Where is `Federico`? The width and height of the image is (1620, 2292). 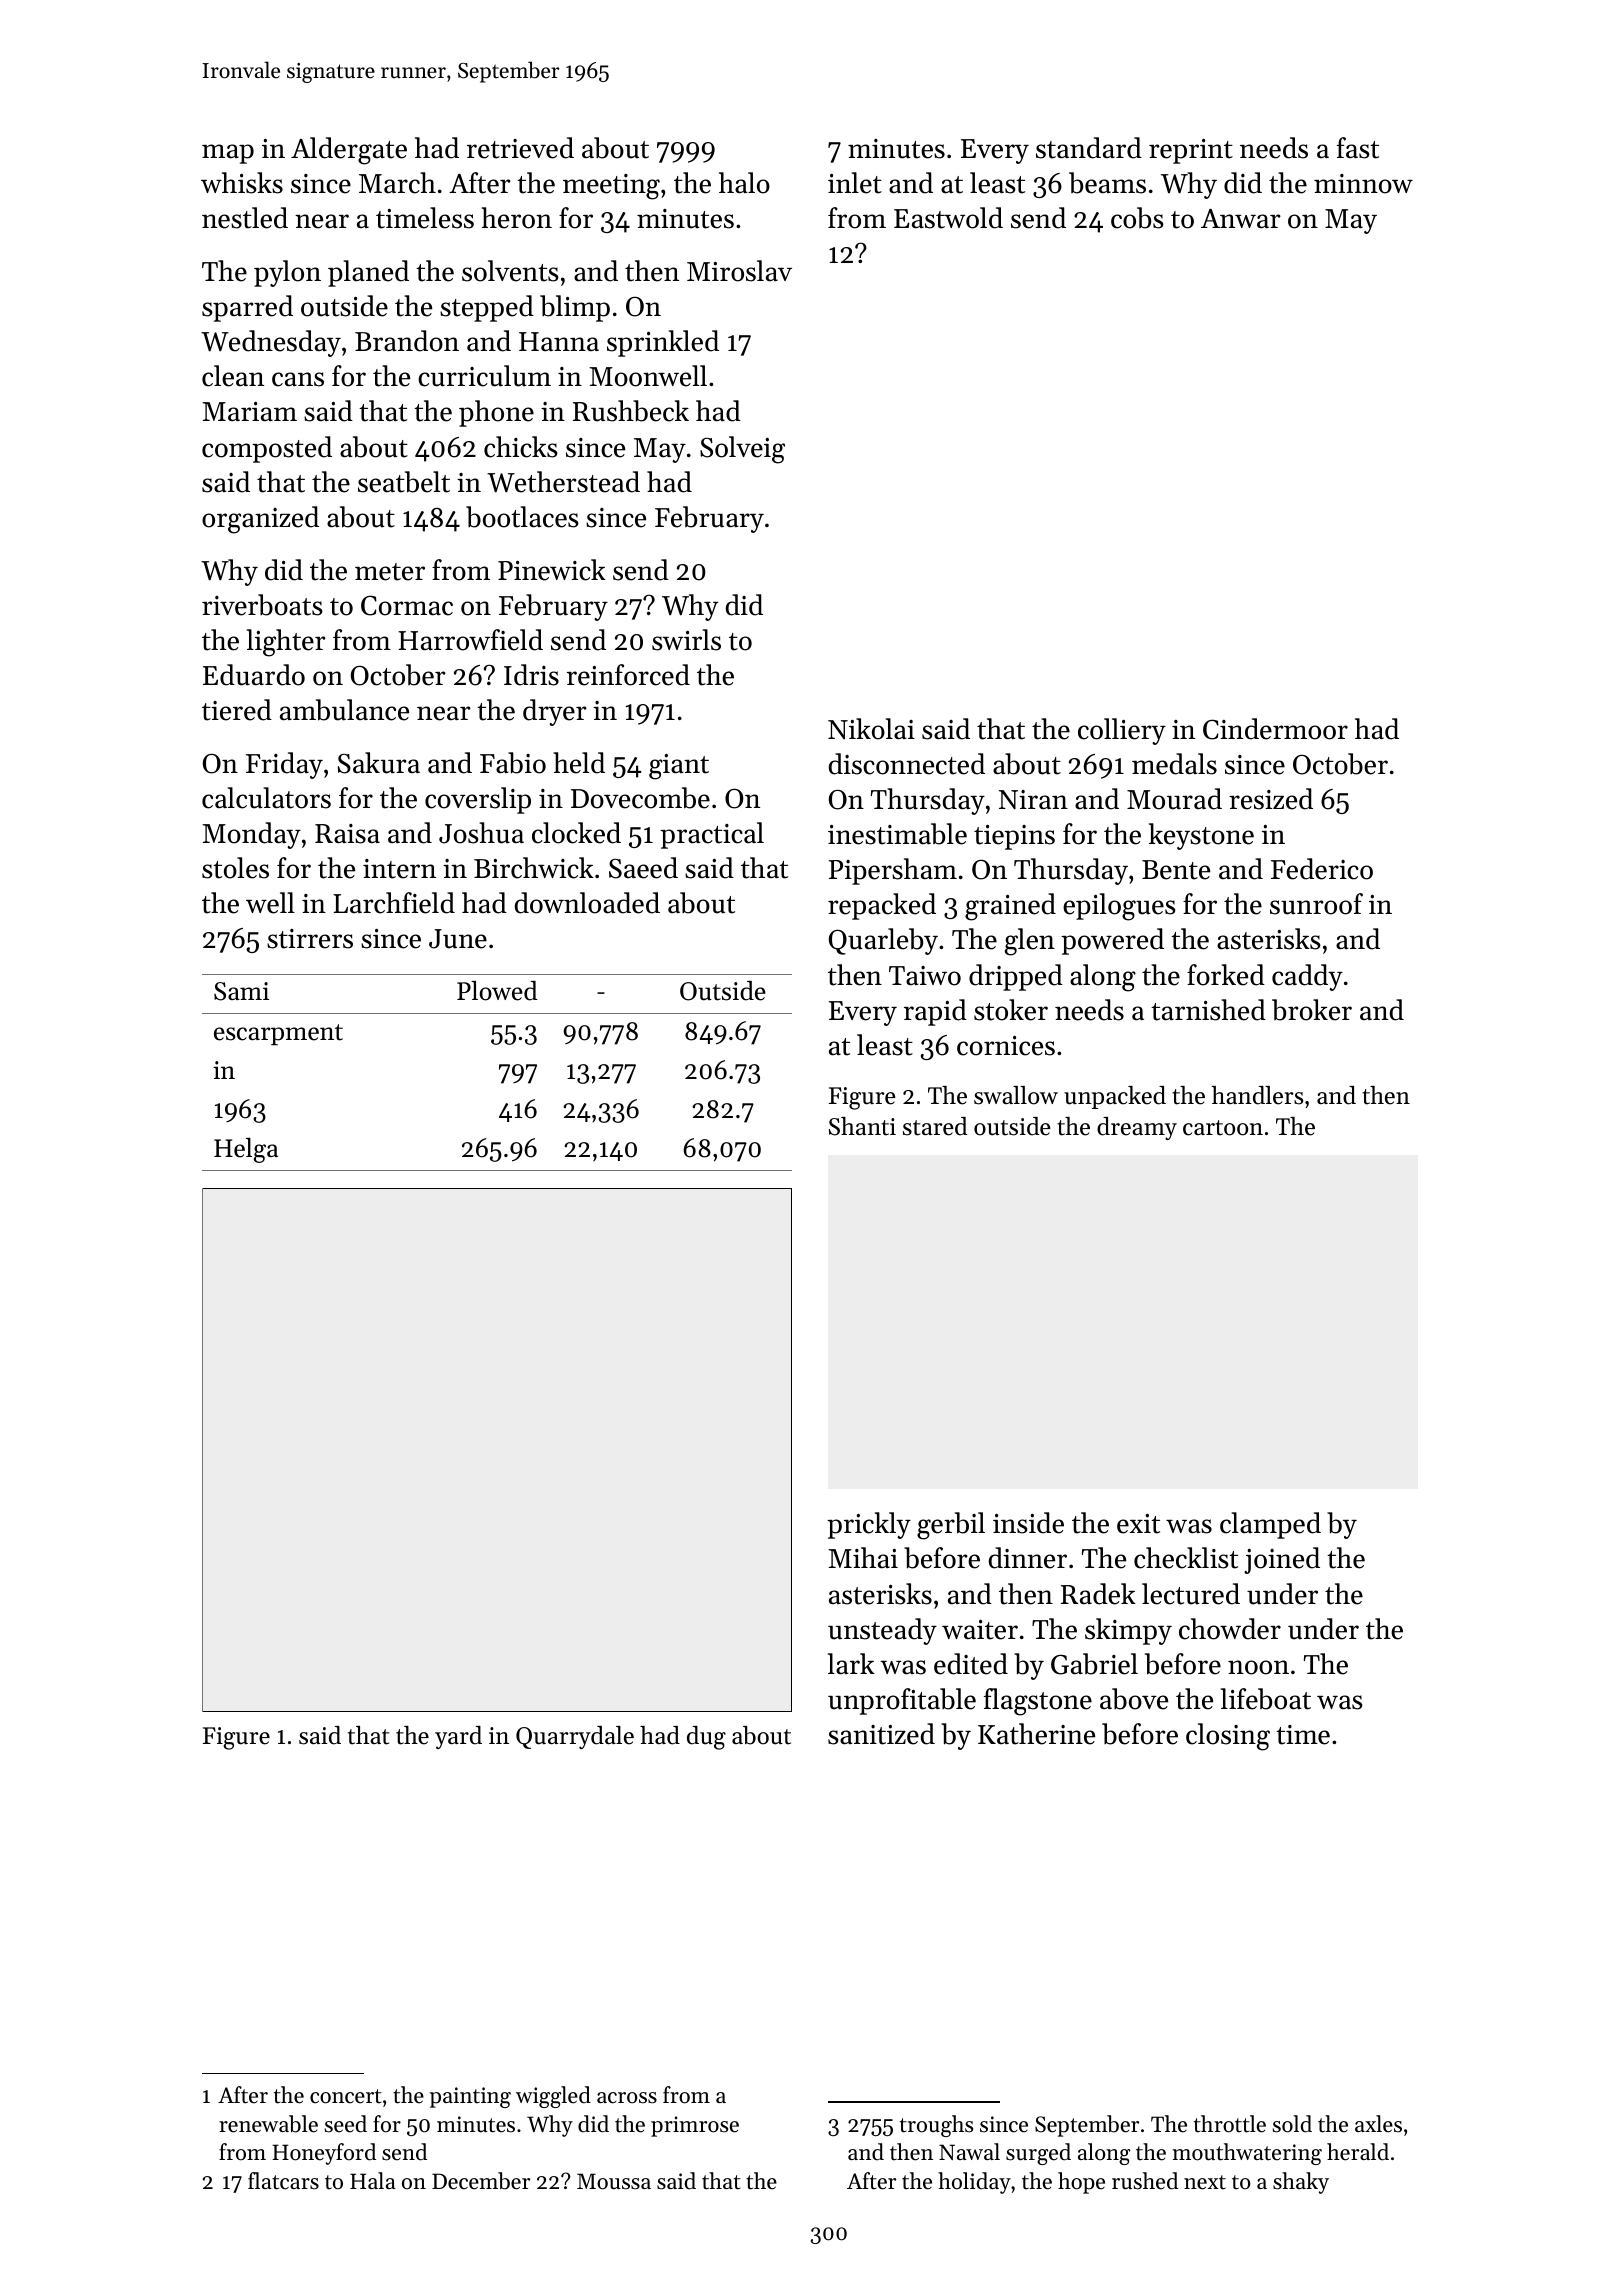
Federico is located at coordinates (1322, 869).
